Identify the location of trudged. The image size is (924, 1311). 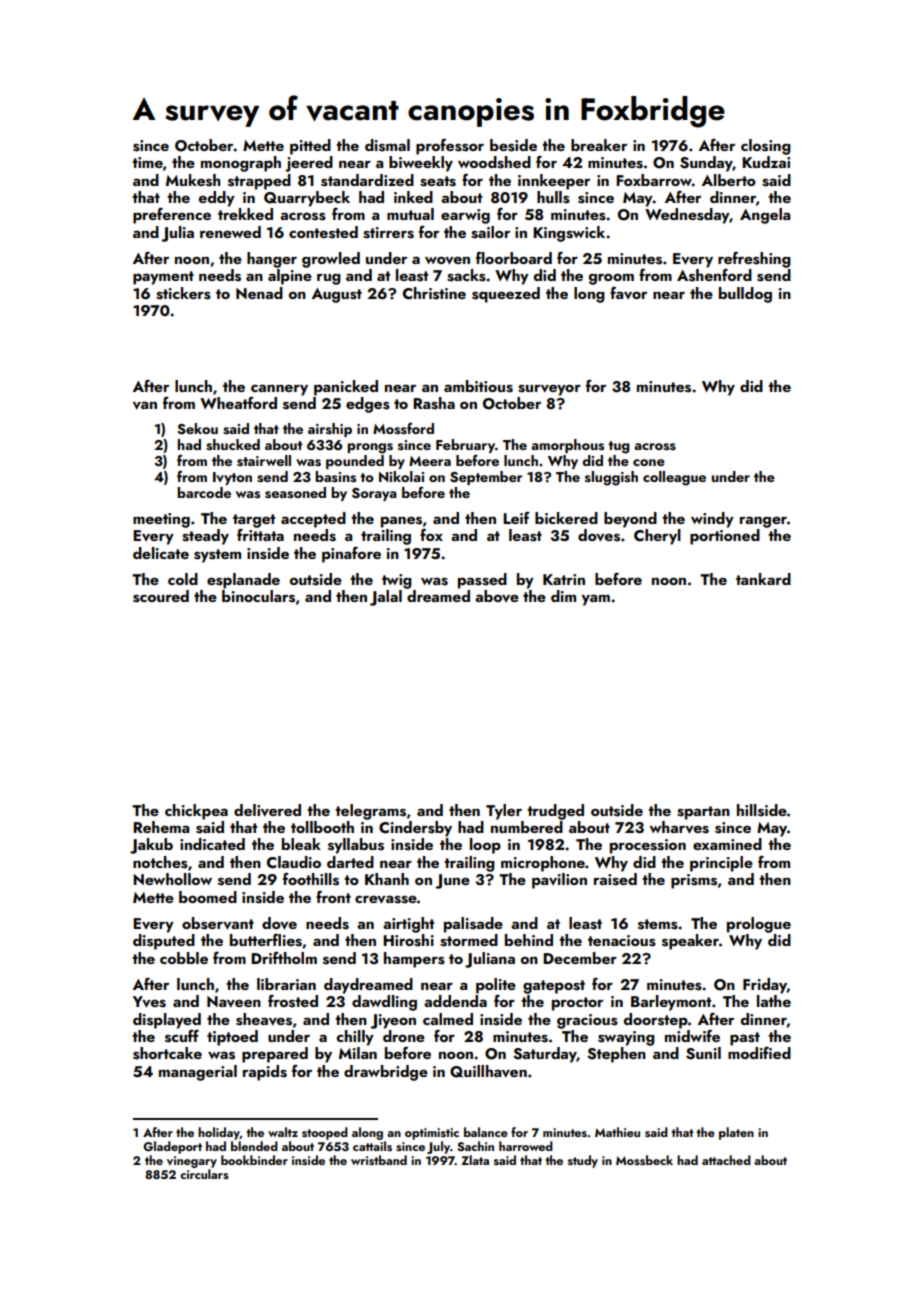
(555, 812).
